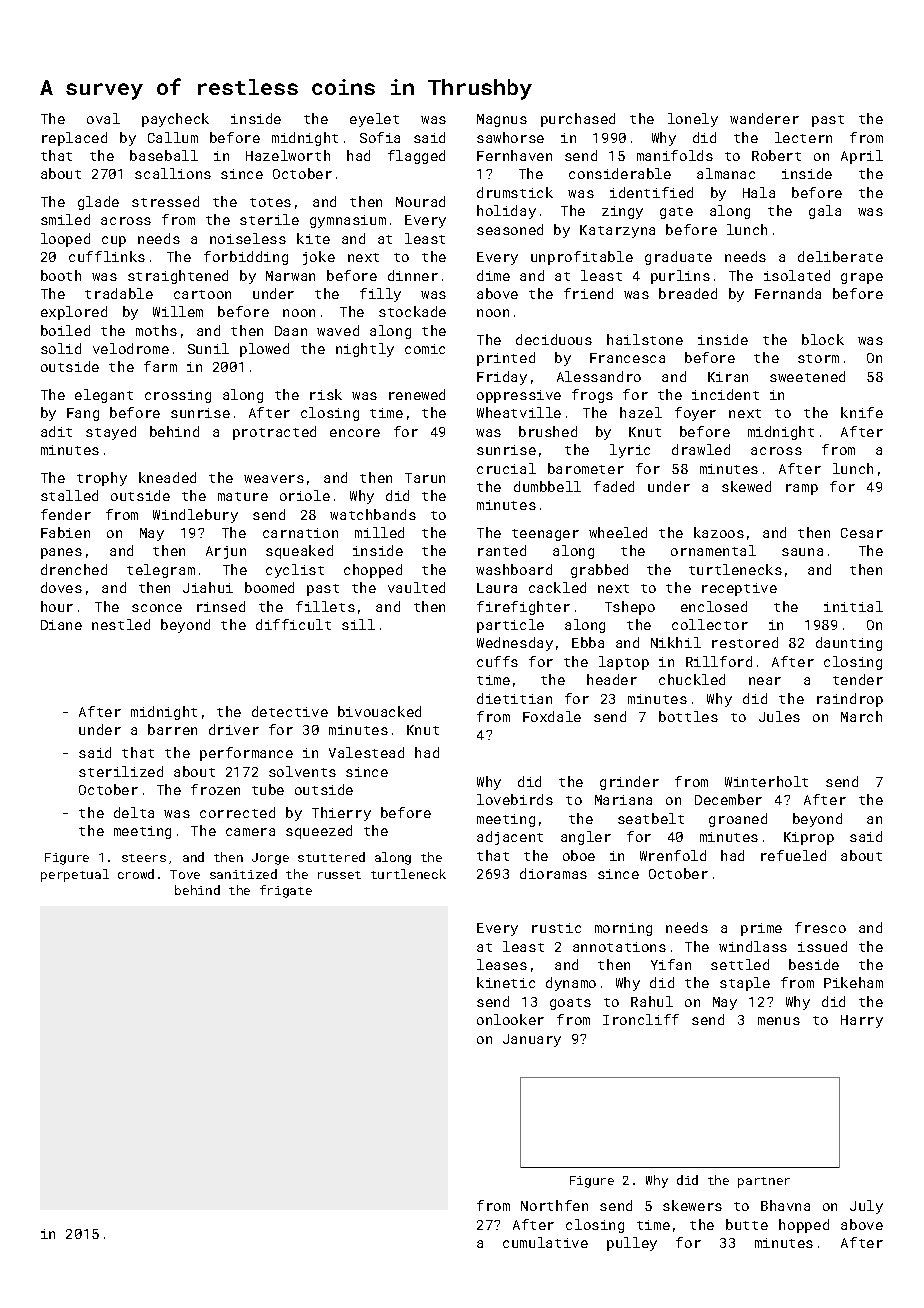 This page has height=1308, width=924. Describe the element at coordinates (413, 275) in the page. I see `dinner` at that location.
